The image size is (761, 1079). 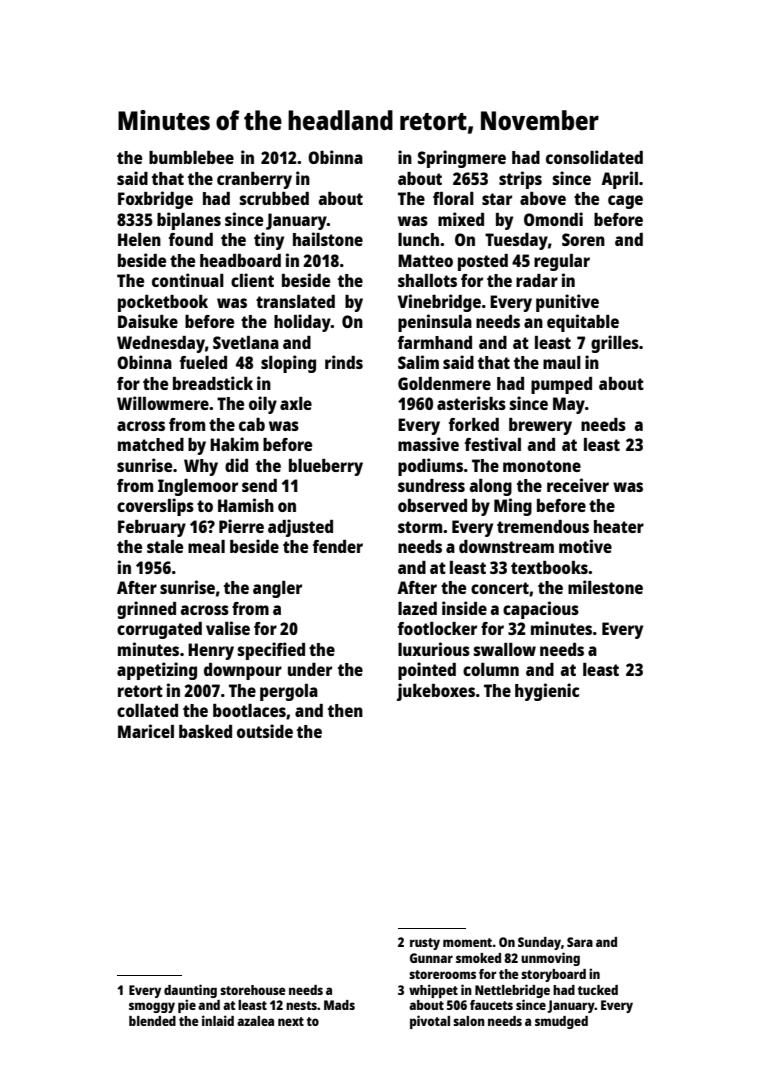 What do you see at coordinates (157, 671) in the document?
I see `appetizing` at bounding box center [157, 671].
